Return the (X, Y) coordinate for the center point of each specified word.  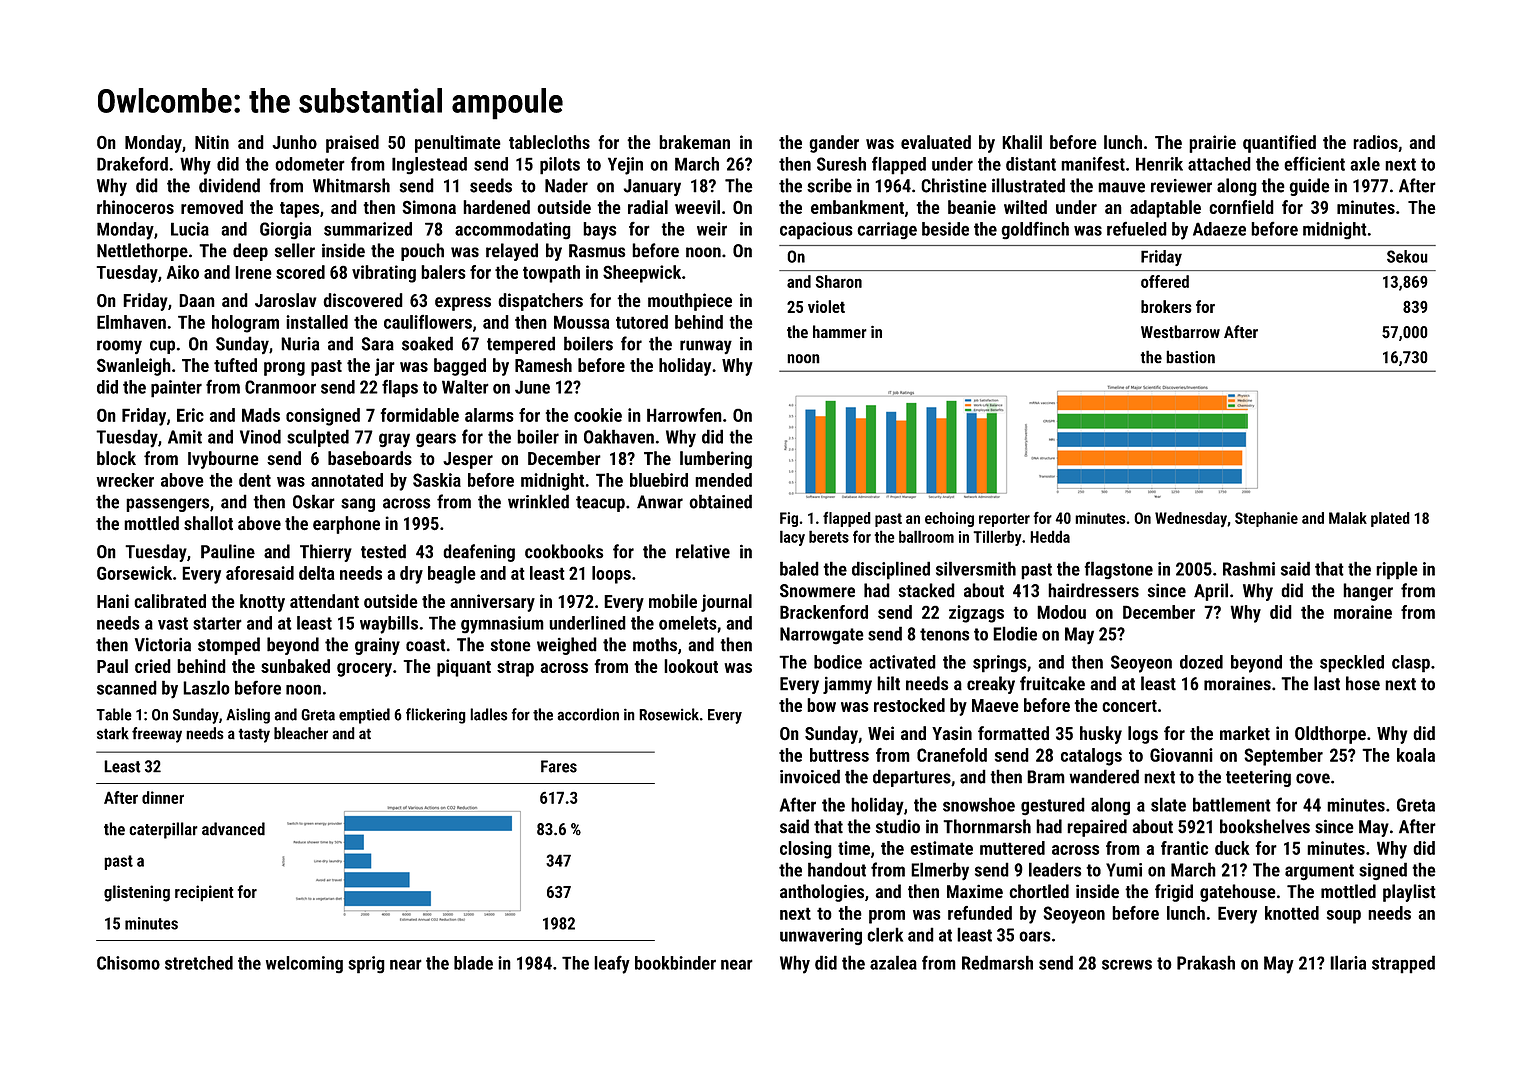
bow (821, 705)
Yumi (1124, 870)
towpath (551, 274)
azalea (893, 962)
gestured (1053, 806)
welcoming (304, 964)
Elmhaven (131, 322)
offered (1165, 281)
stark (113, 733)
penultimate (458, 144)
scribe (829, 185)
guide (1309, 187)
